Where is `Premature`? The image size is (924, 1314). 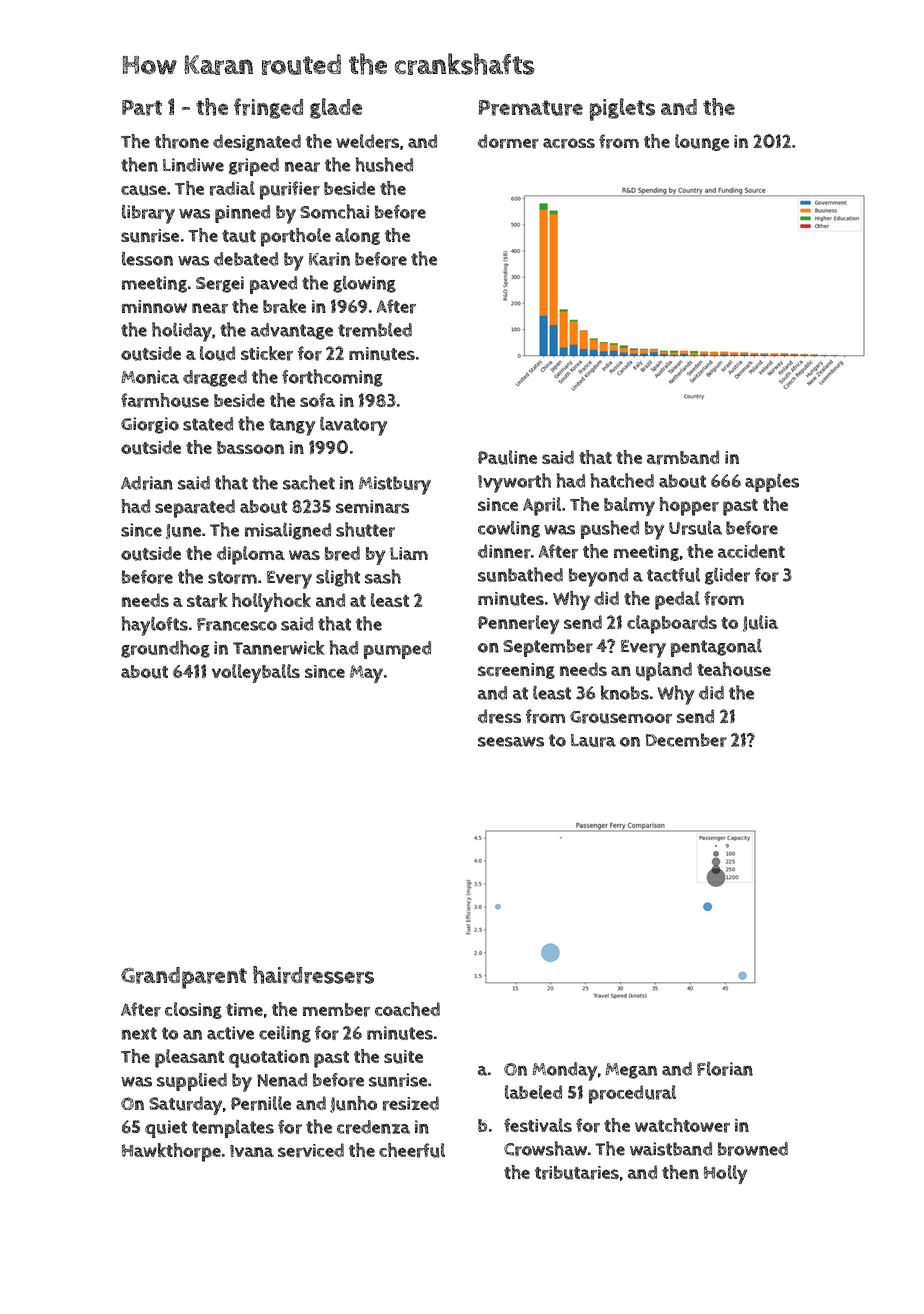
Premature is located at coordinates (531, 108).
